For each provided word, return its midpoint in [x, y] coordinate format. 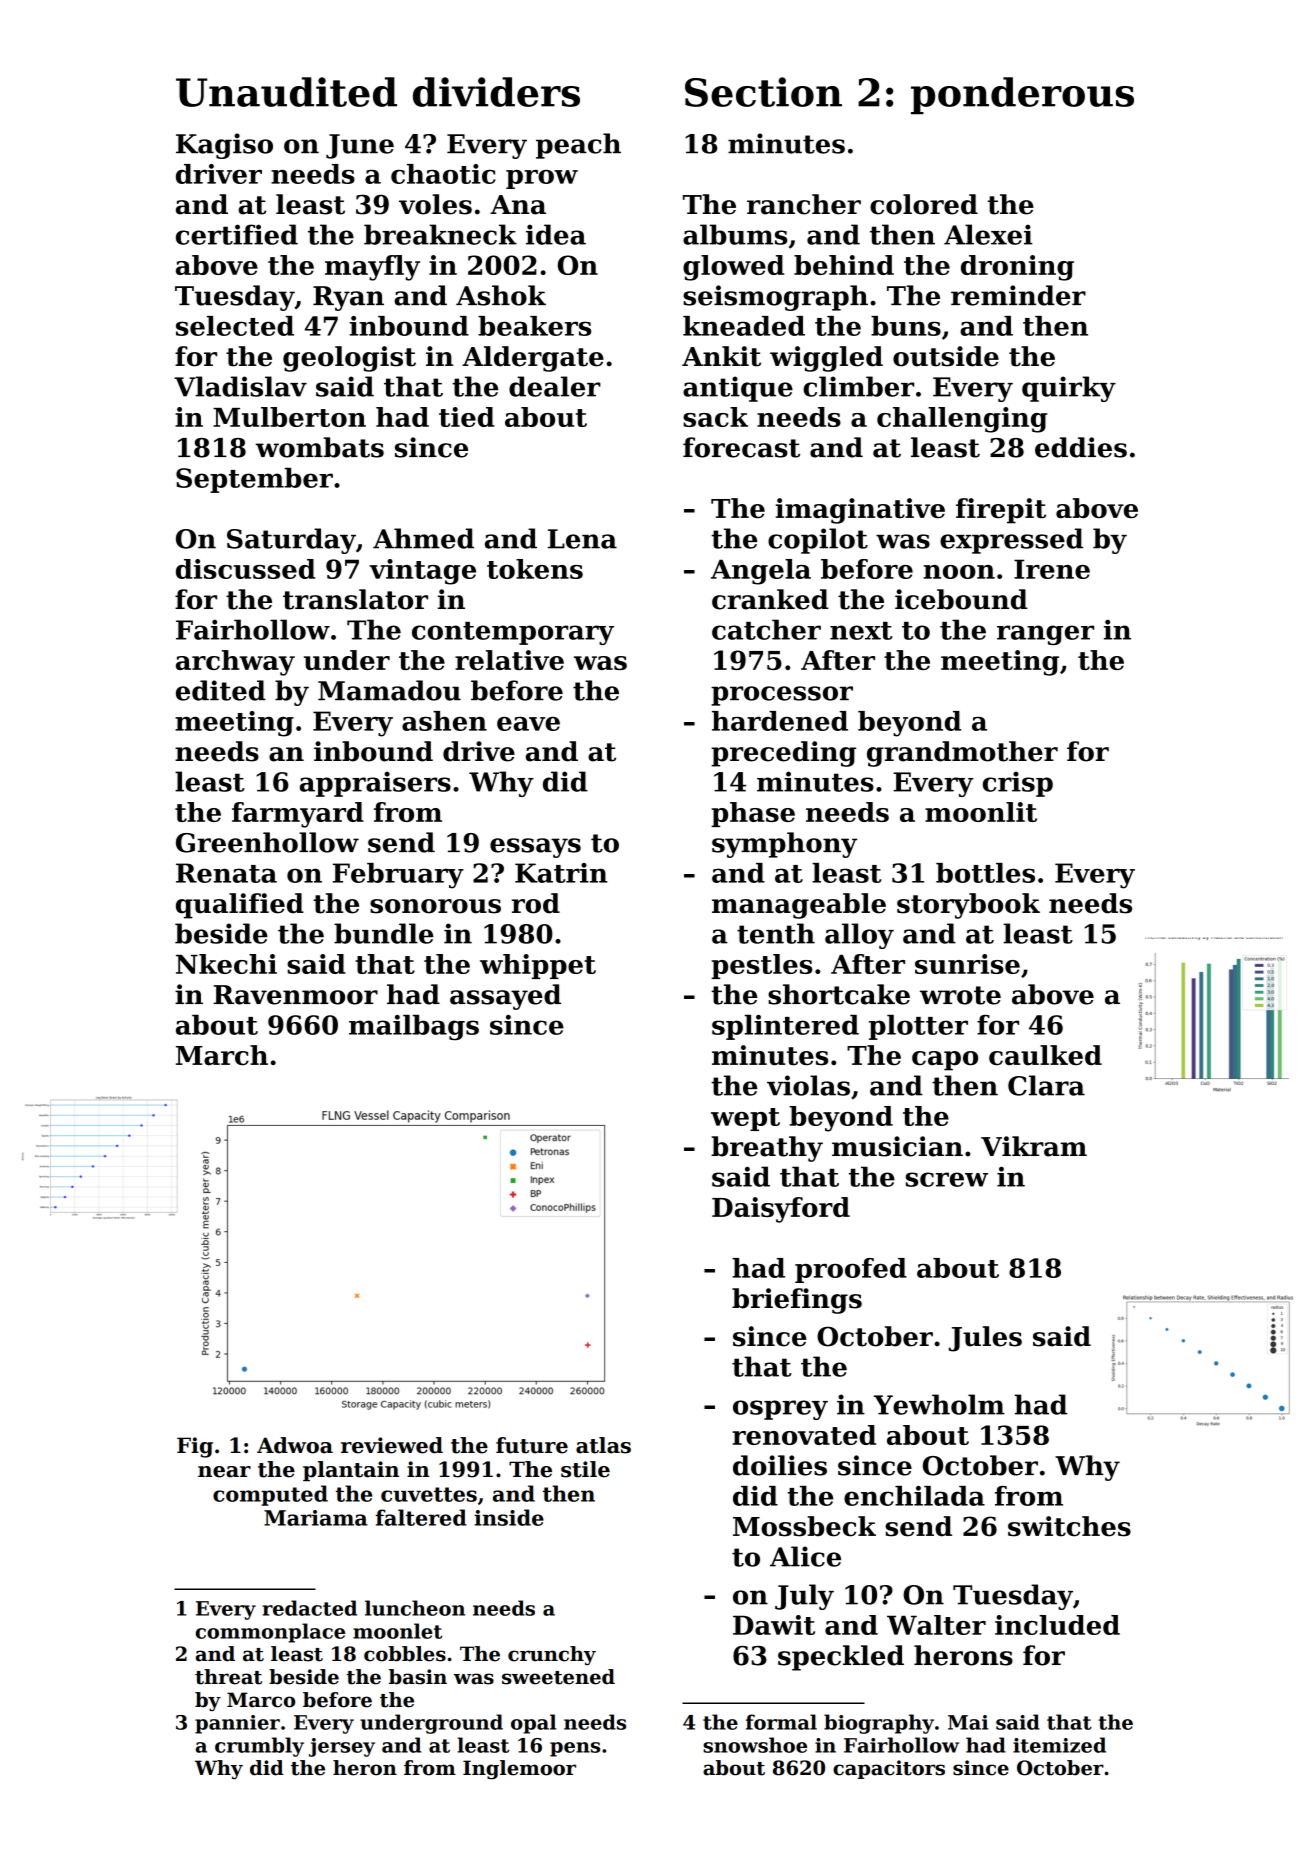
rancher [804, 204]
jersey [342, 1747]
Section [763, 92]
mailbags [414, 1028]
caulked [1045, 1055]
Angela [761, 572]
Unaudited [286, 92]
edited [221, 690]
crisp [1018, 784]
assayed [505, 997]
